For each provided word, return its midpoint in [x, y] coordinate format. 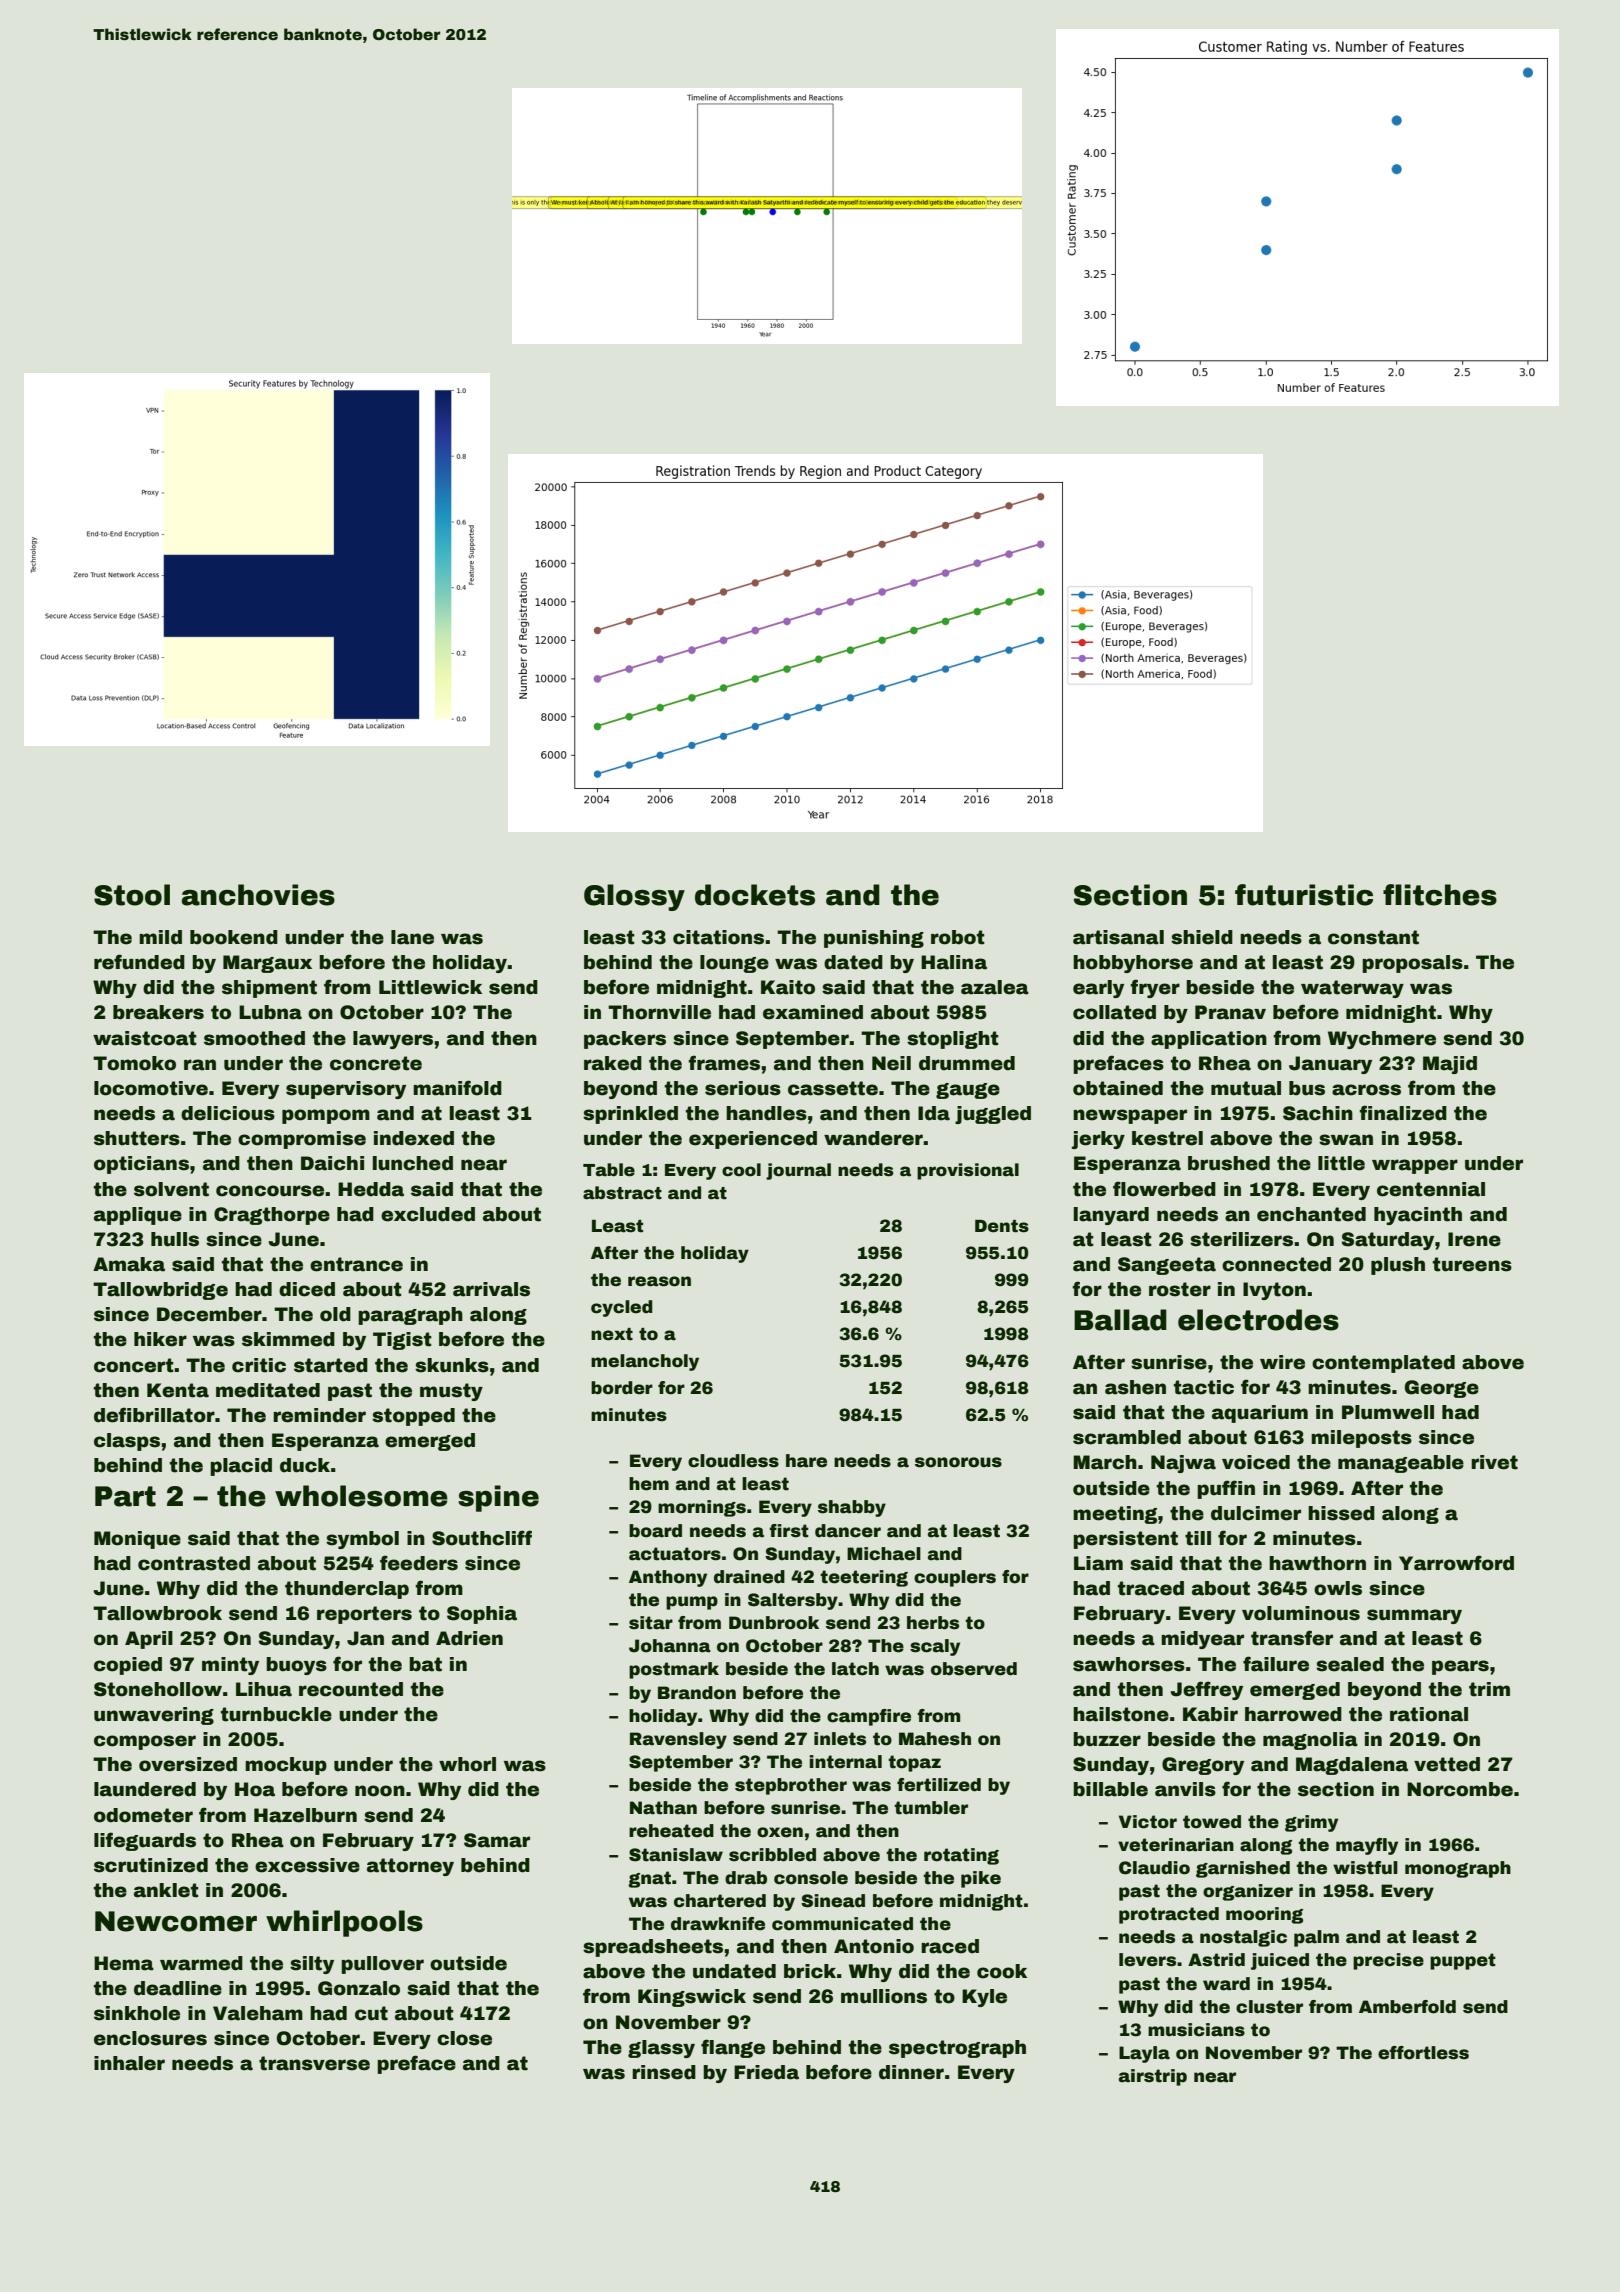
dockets [755, 895]
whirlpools [344, 1923]
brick [810, 1971]
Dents [1002, 1226]
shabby [852, 1508]
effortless [1423, 2053]
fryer [1155, 988]
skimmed [288, 1339]
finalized [1403, 1113]
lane [412, 937]
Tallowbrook [157, 1613]
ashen [1135, 1387]
